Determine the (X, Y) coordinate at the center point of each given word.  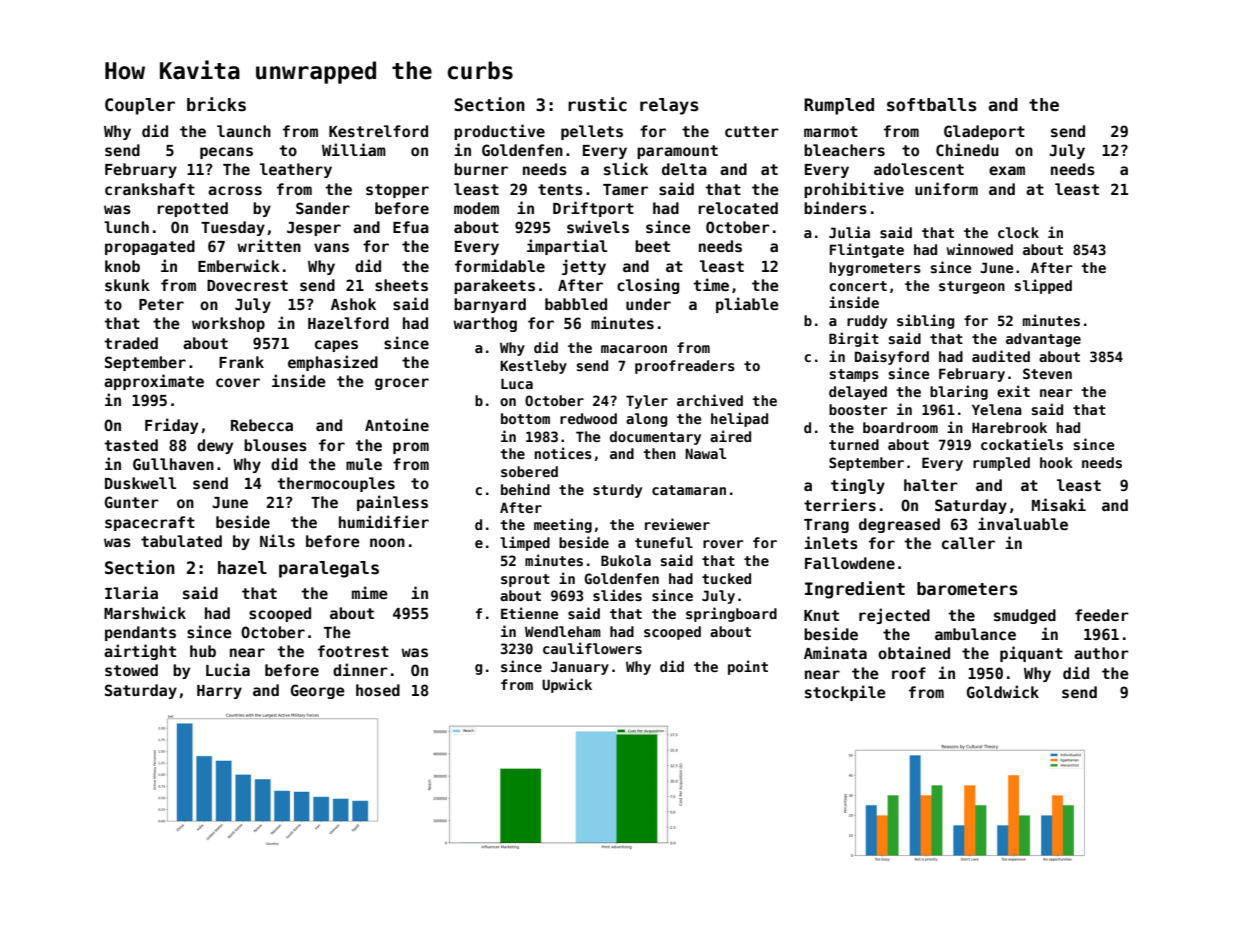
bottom (525, 418)
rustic (597, 104)
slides (617, 595)
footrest (353, 651)
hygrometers (875, 269)
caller (968, 543)
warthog (485, 324)
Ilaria (131, 592)
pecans (226, 153)
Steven (1047, 373)
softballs (932, 105)
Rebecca (262, 425)
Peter (161, 304)
